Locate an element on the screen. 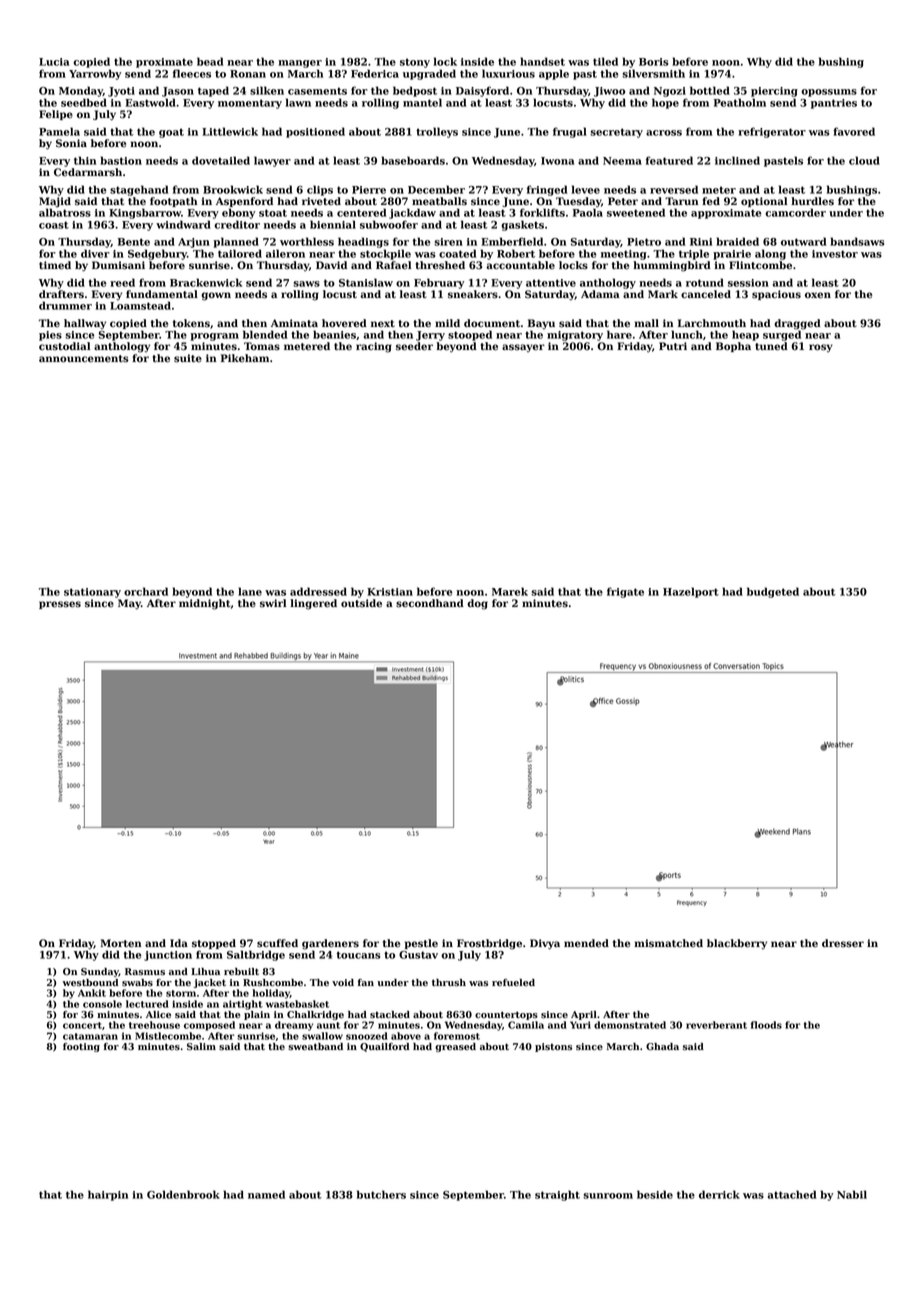 Image resolution: width=924 pixels, height=1308 pixels. budgeted is located at coordinates (773, 592).
